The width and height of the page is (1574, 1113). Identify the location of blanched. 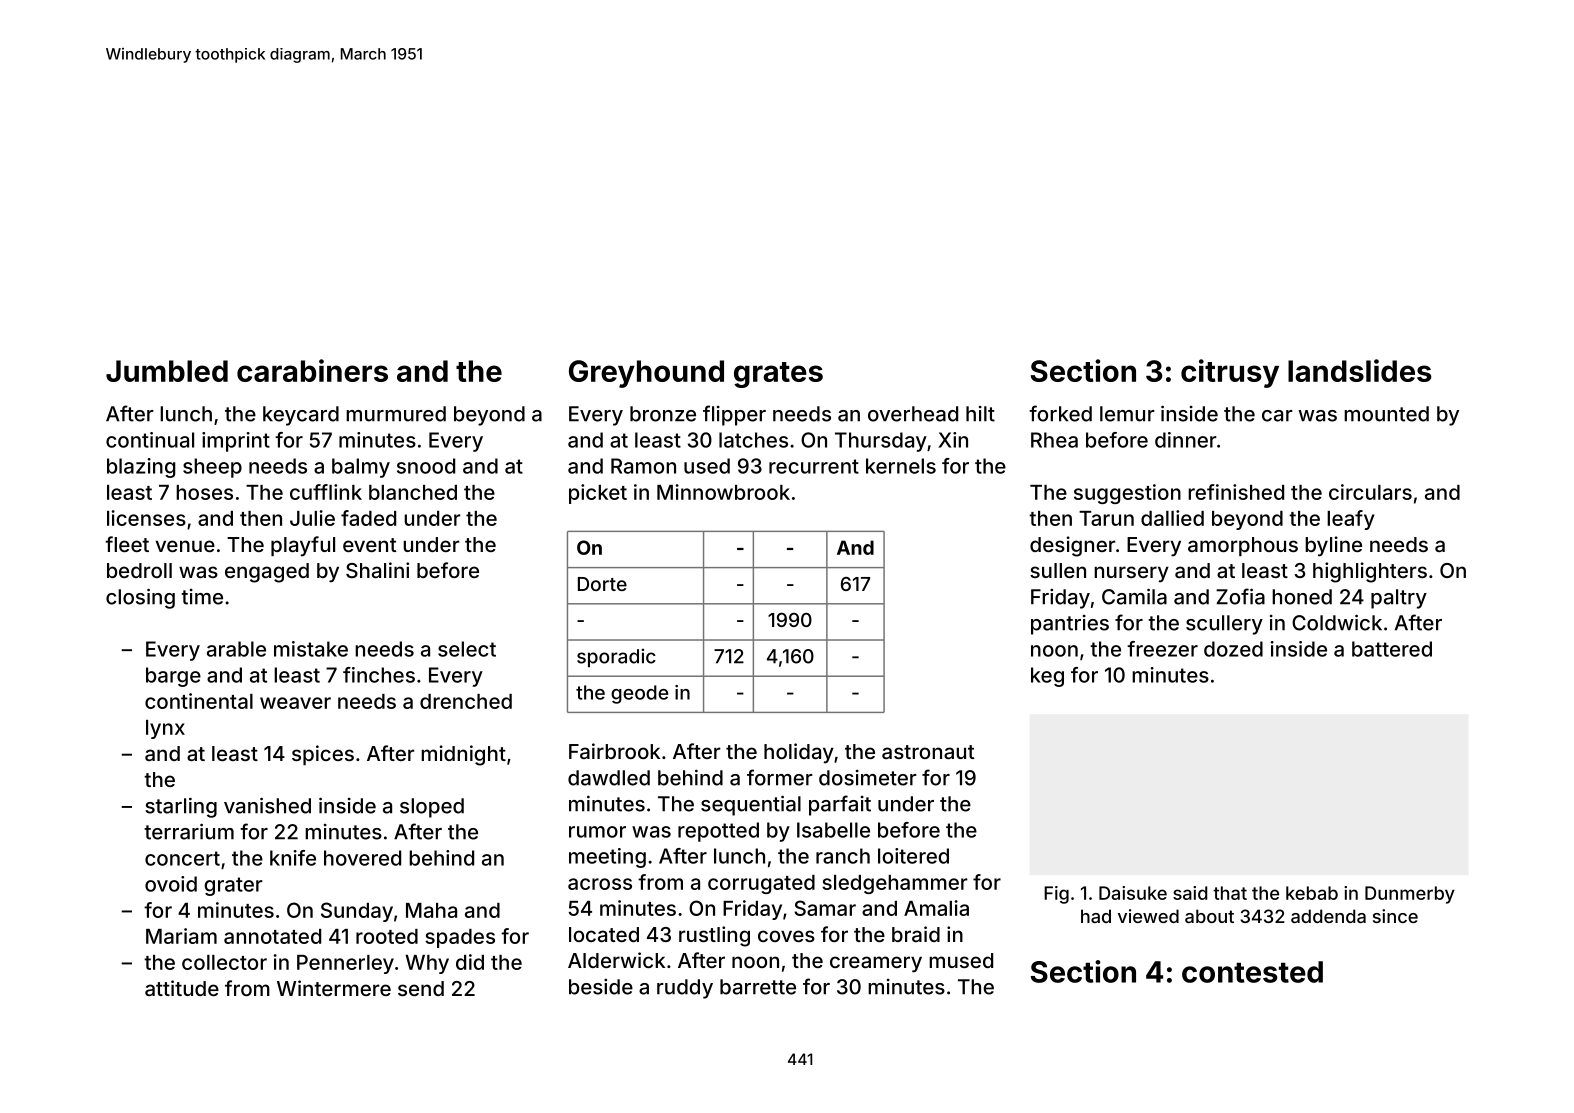
(413, 492).
